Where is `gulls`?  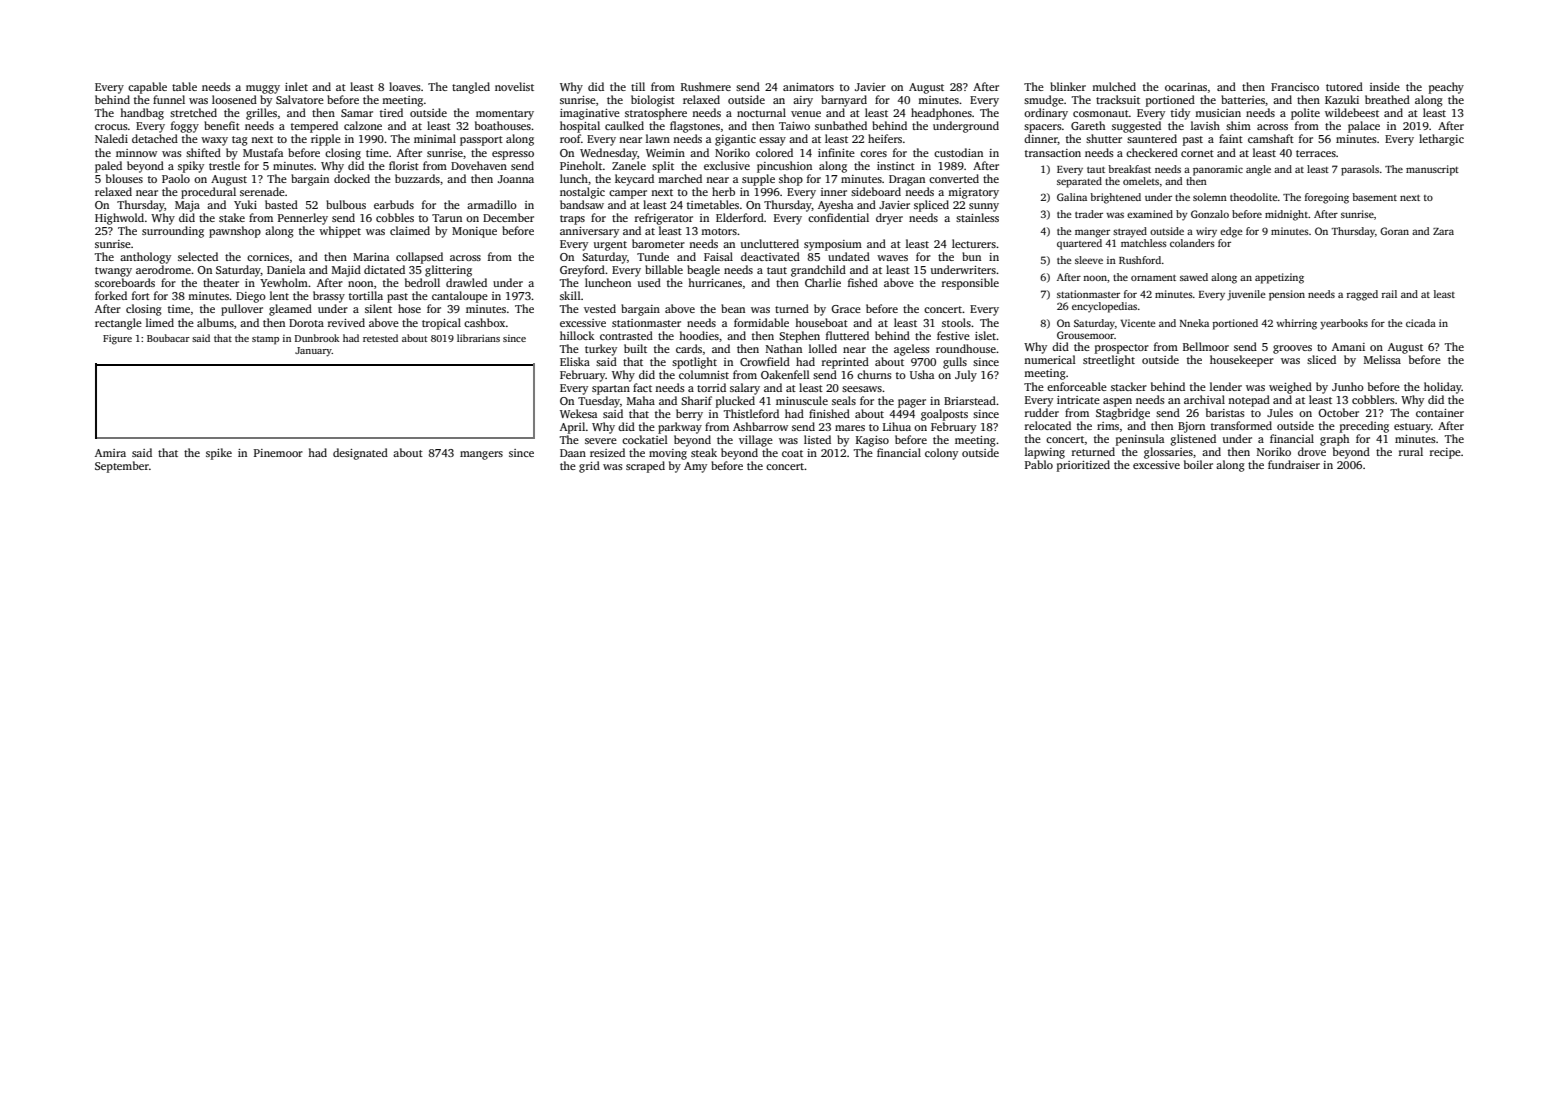
gulls is located at coordinates (955, 363).
